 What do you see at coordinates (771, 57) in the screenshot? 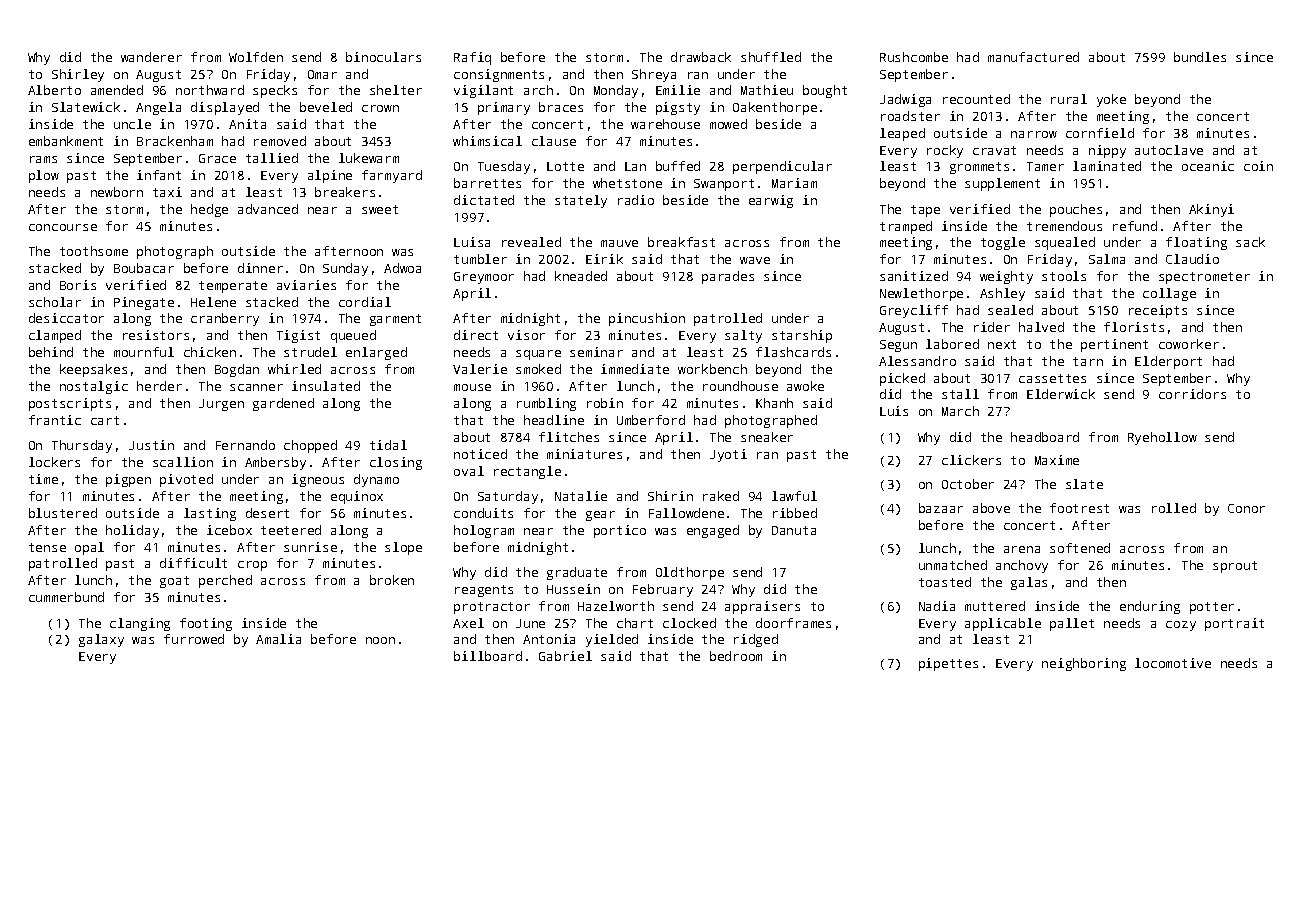
I see `shuffled` at bounding box center [771, 57].
